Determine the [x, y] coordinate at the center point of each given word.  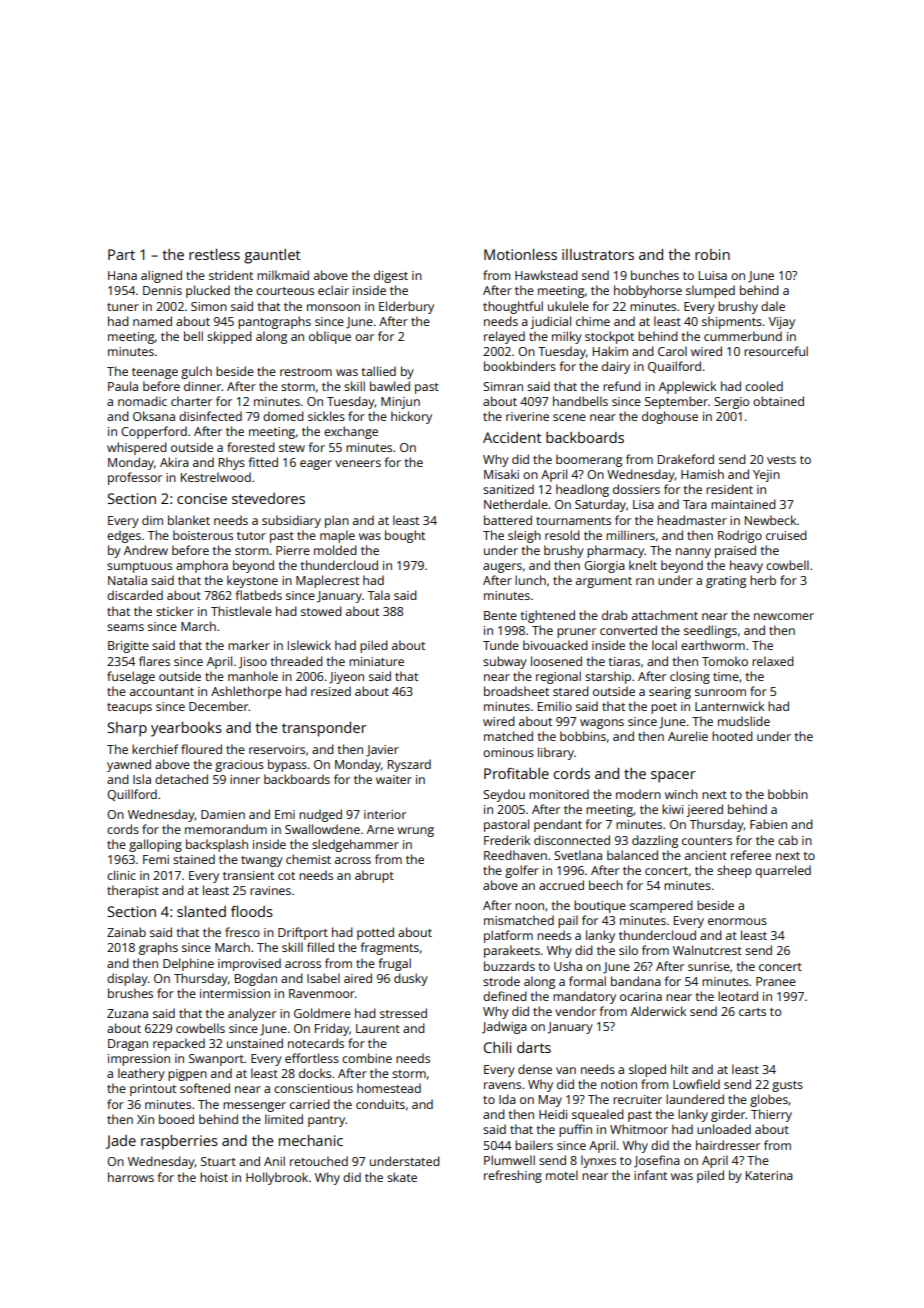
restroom [306, 372]
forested [251, 447]
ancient [706, 855]
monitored [559, 794]
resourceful [776, 351]
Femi [156, 859]
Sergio [731, 403]
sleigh [524, 536]
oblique [330, 337]
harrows [131, 1177]
